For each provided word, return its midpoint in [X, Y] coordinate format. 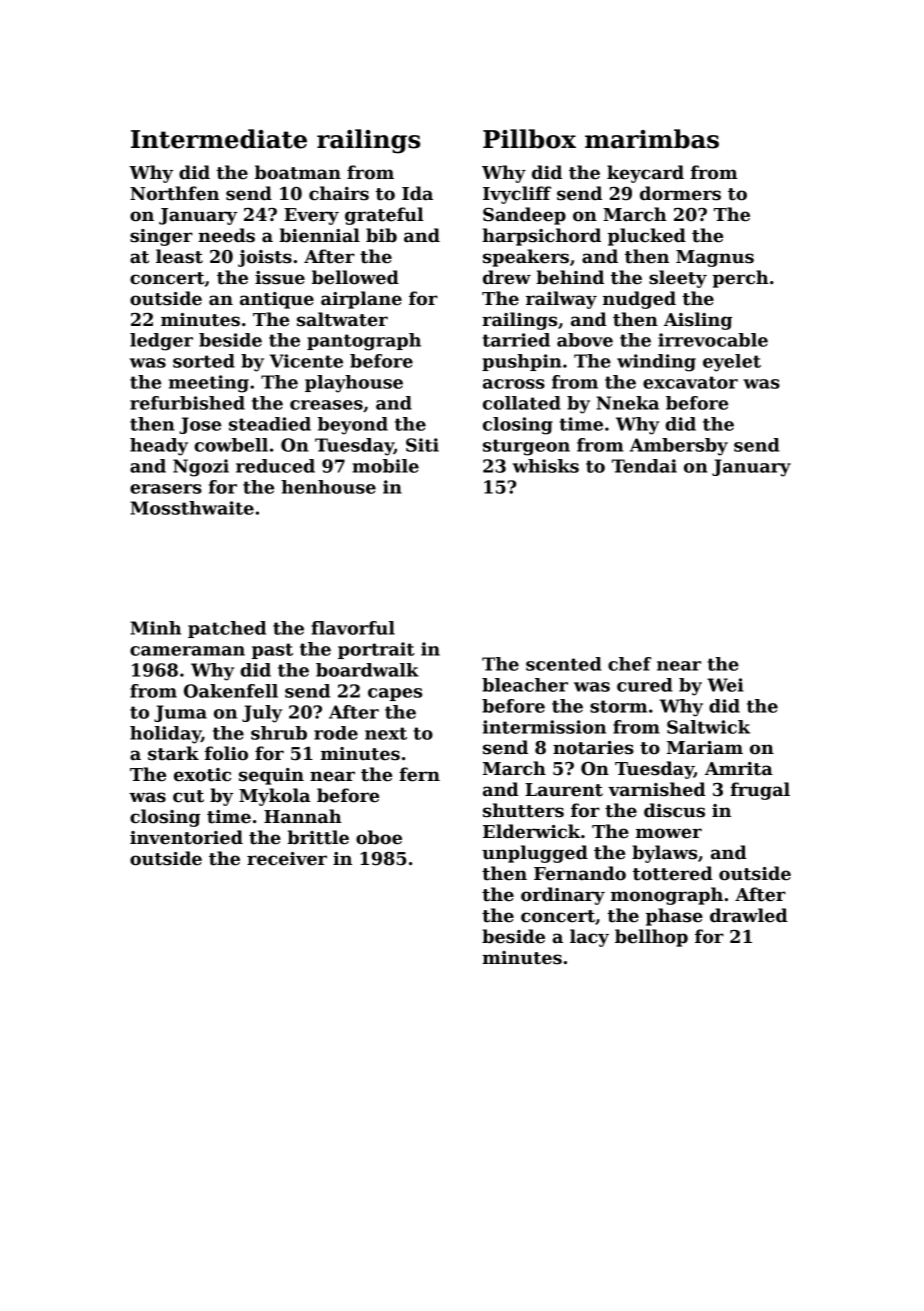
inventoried [186, 837]
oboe [379, 837]
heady [159, 447]
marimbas [652, 139]
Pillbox [529, 139]
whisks [546, 466]
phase [674, 917]
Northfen [174, 193]
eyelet [732, 363]
